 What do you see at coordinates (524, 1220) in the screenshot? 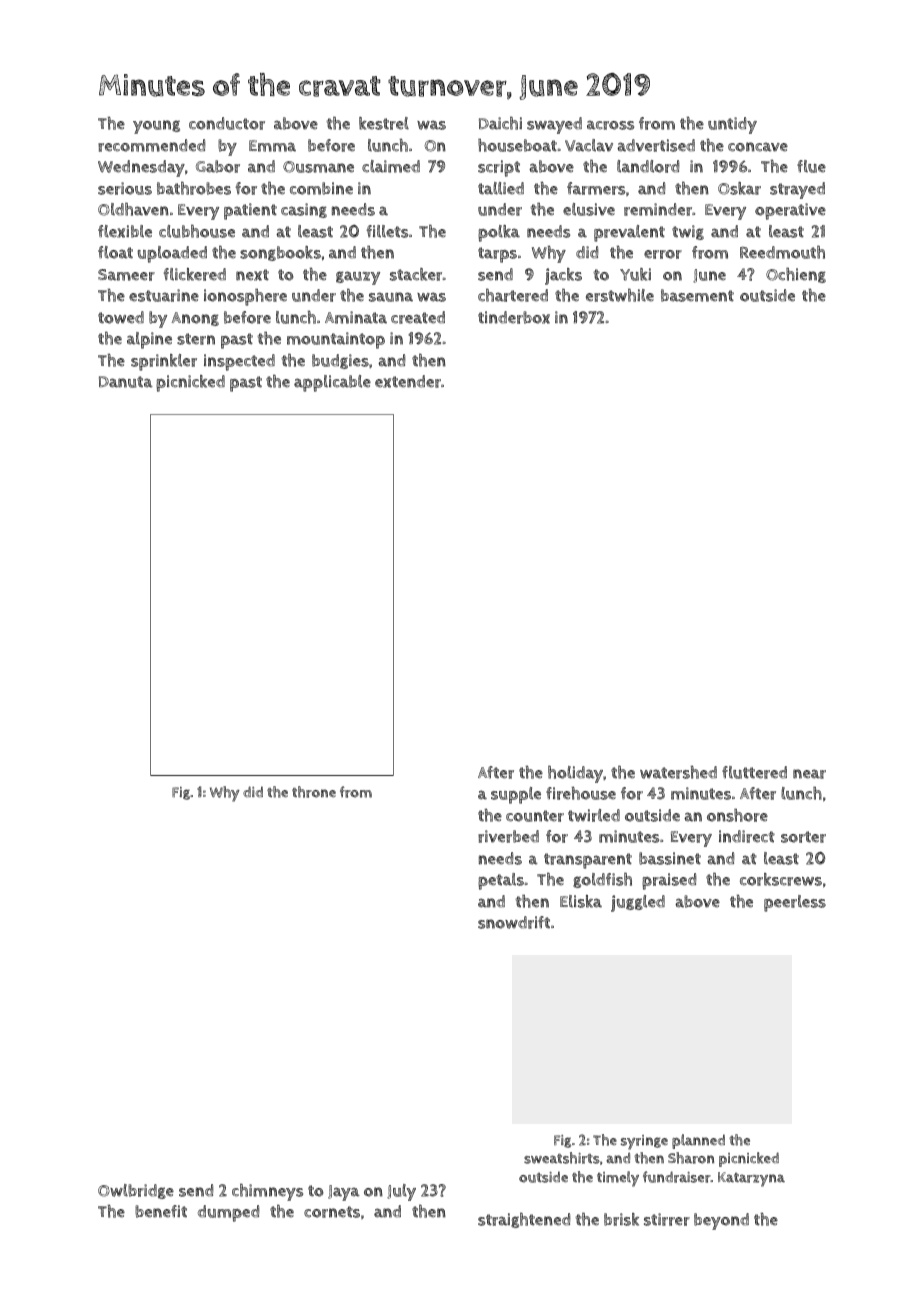
I see `straightened` at bounding box center [524, 1220].
